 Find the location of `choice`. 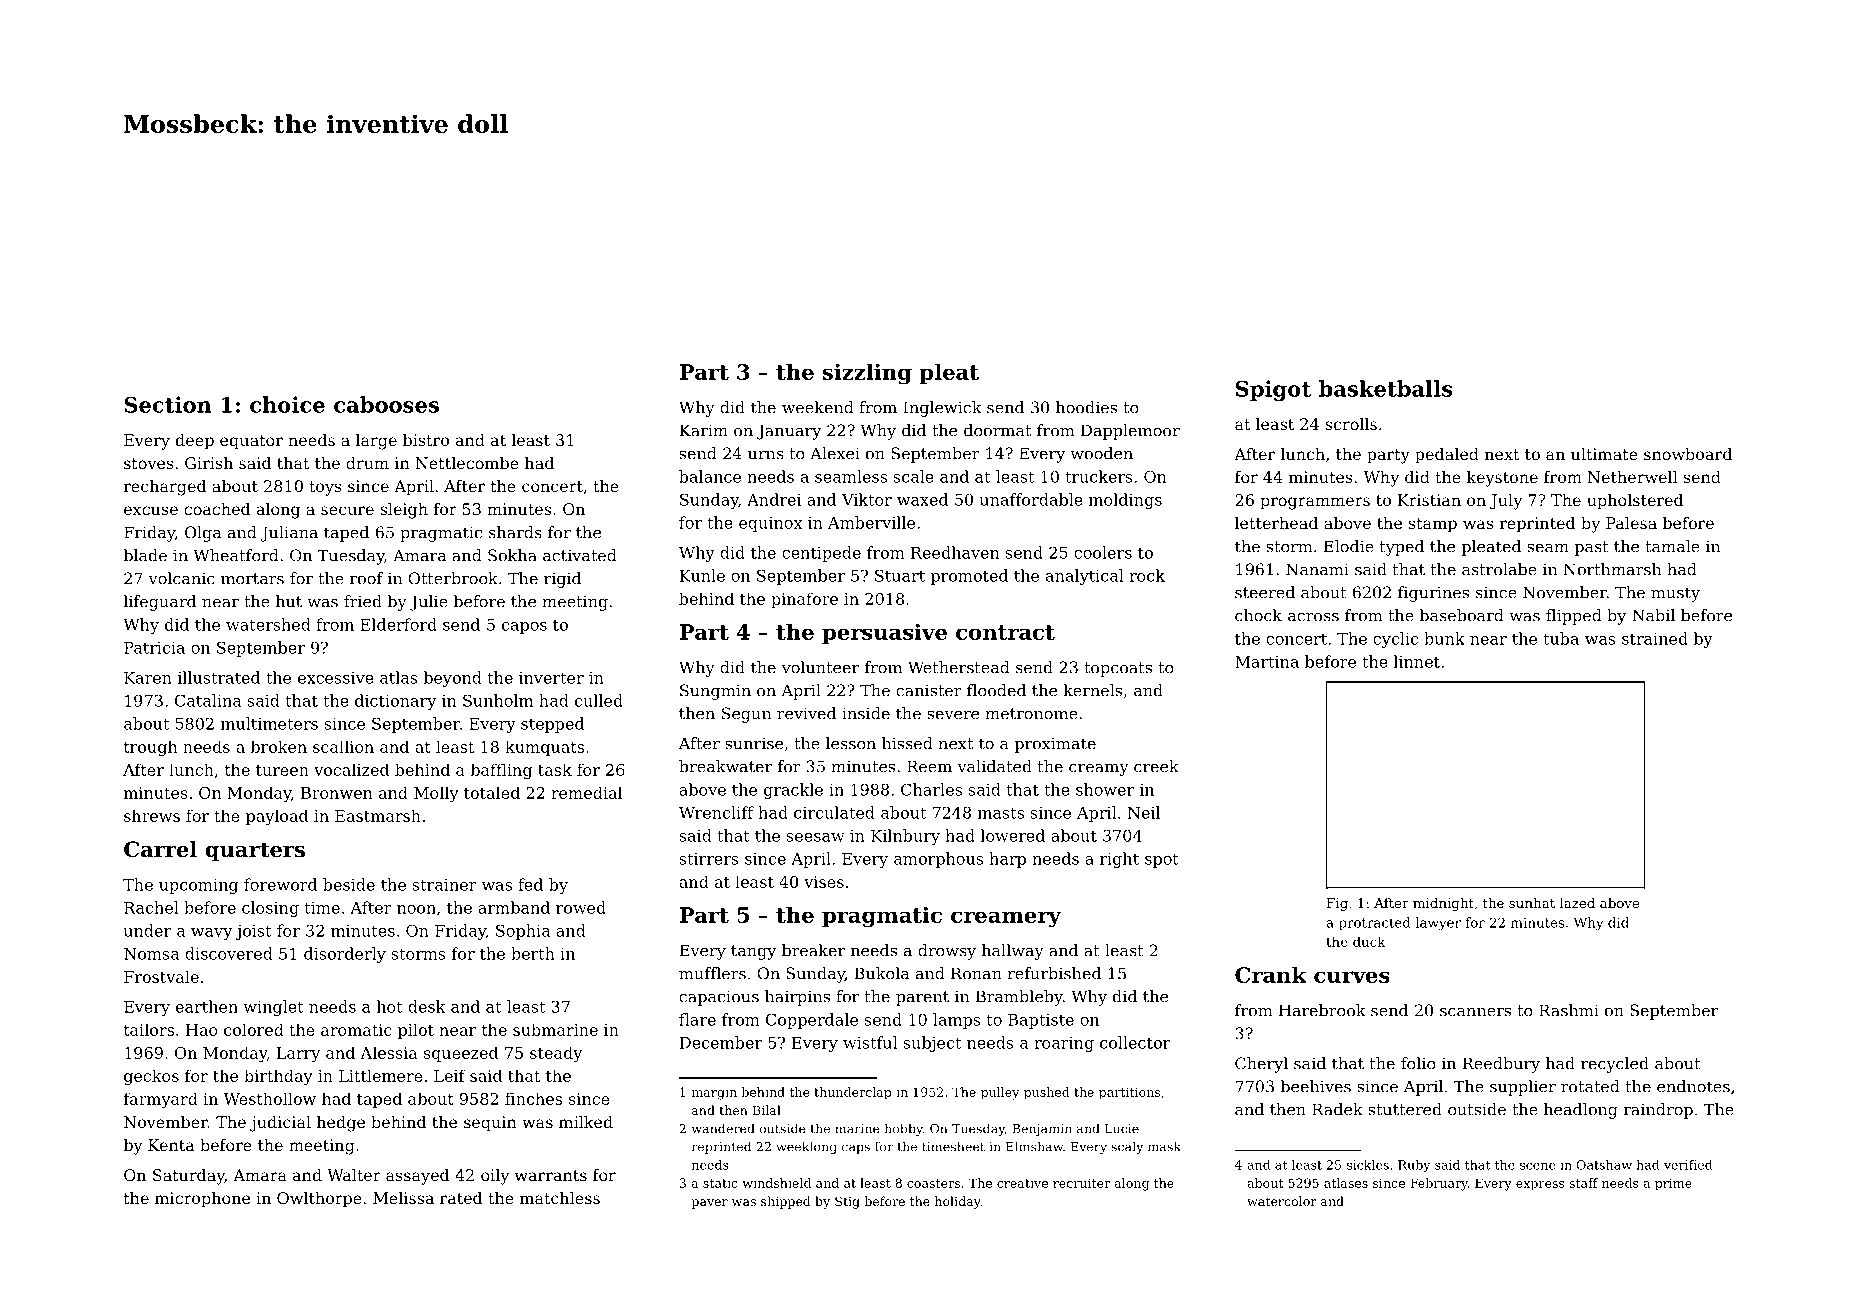

choice is located at coordinates (287, 404).
